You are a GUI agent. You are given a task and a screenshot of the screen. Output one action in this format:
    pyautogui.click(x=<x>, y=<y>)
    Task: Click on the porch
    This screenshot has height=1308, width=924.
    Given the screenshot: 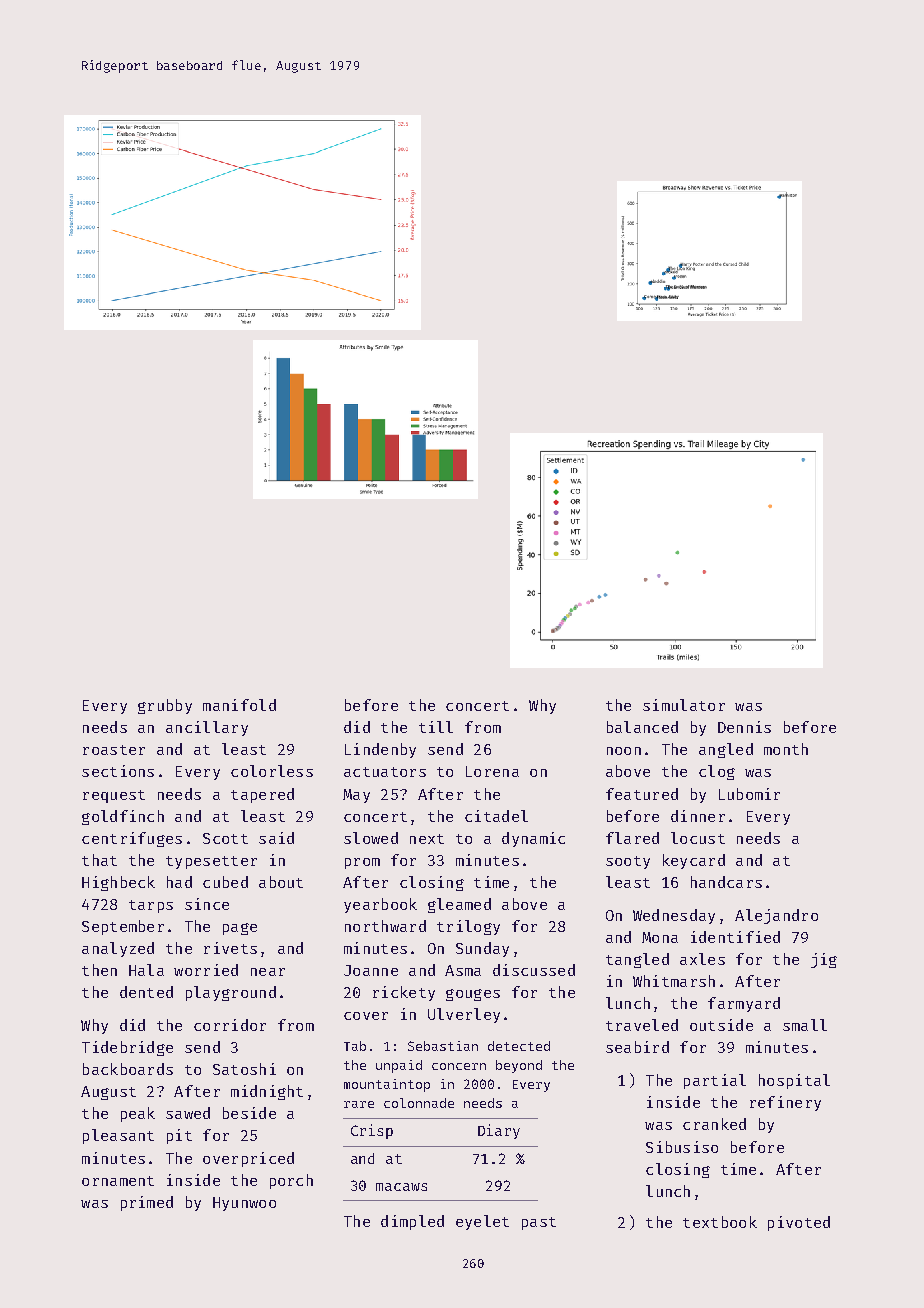 What is the action you would take?
    pyautogui.click(x=291, y=1181)
